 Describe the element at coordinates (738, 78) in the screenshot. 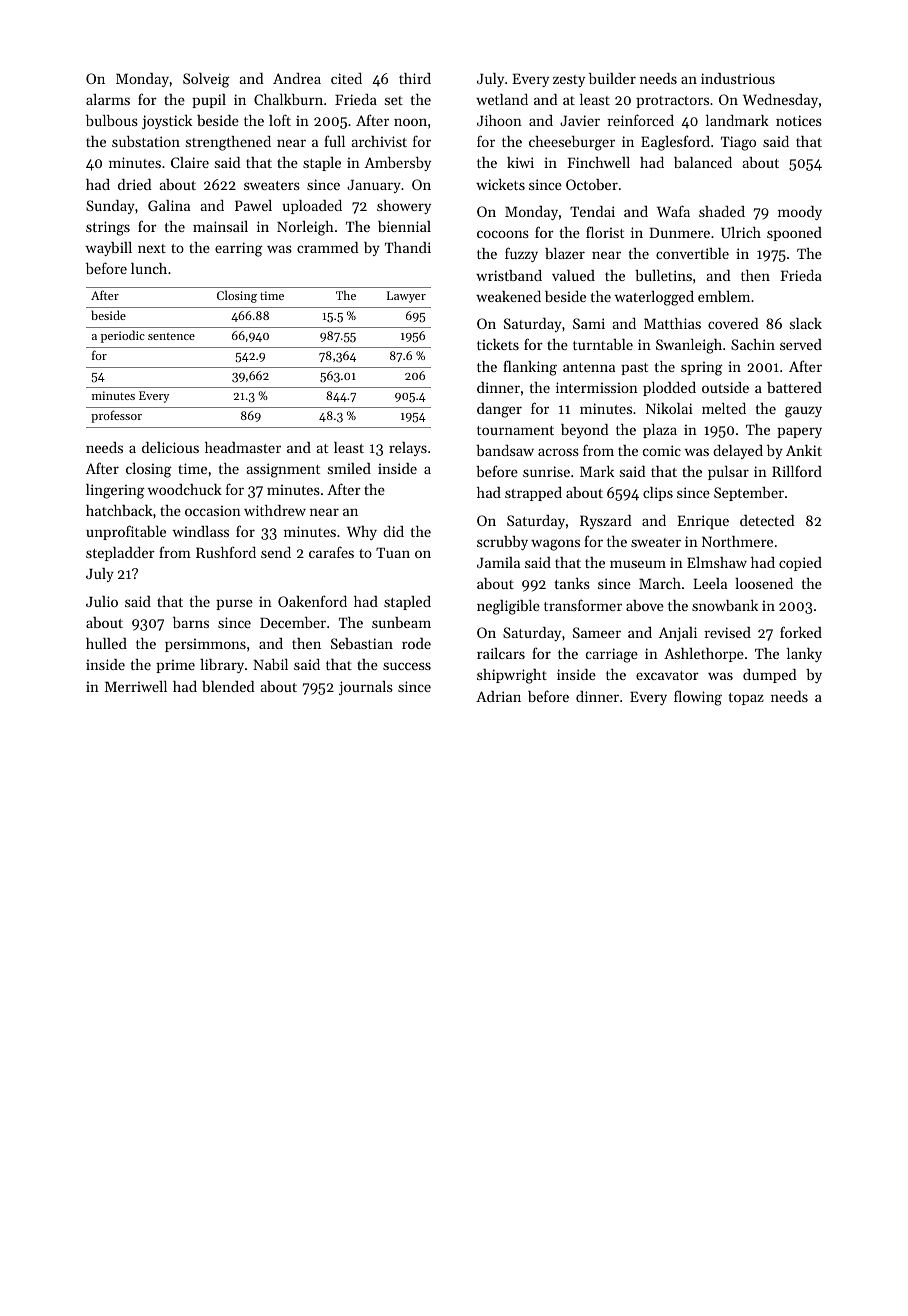

I see `industrious` at that location.
